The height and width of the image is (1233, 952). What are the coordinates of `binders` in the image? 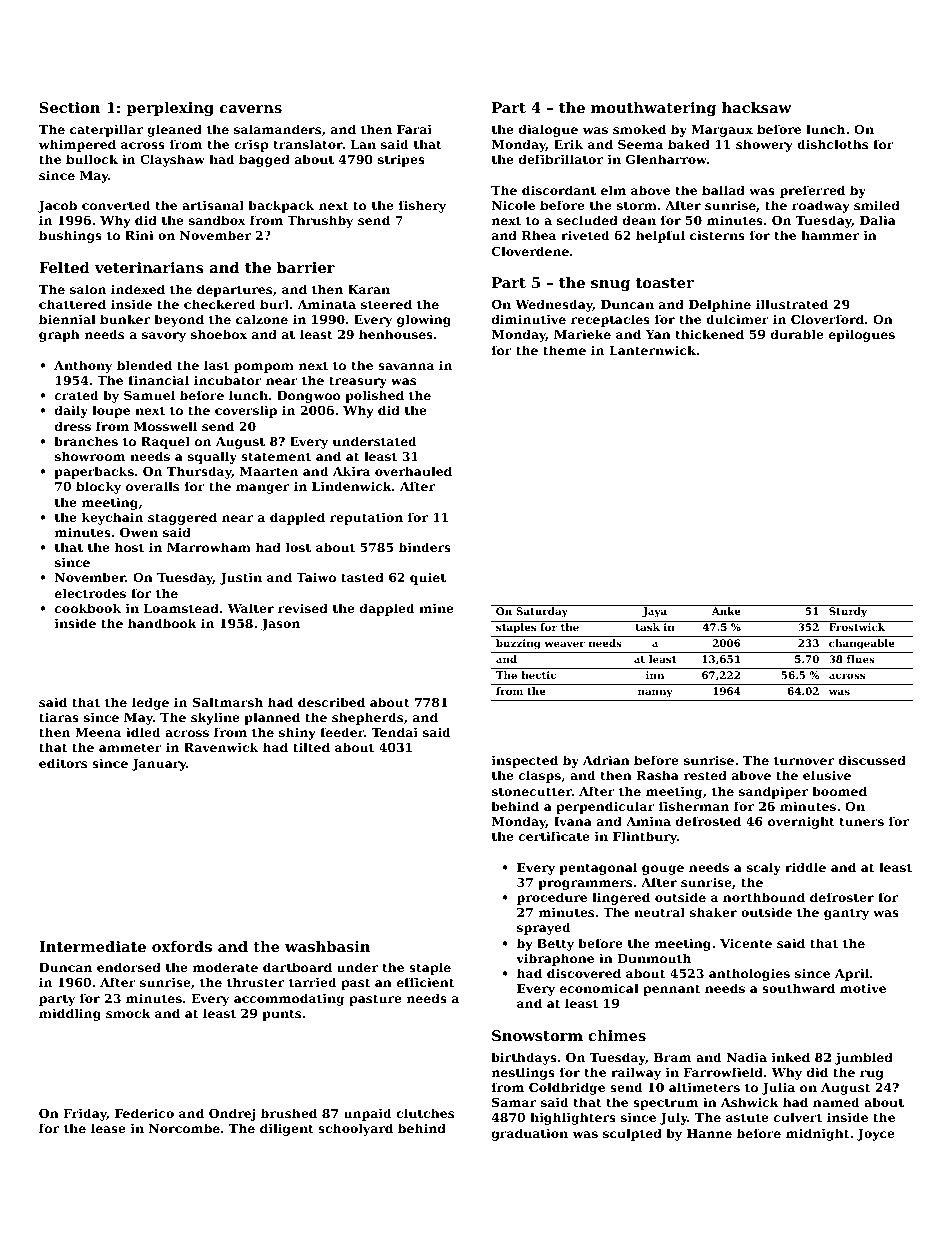 It's located at (425, 547).
